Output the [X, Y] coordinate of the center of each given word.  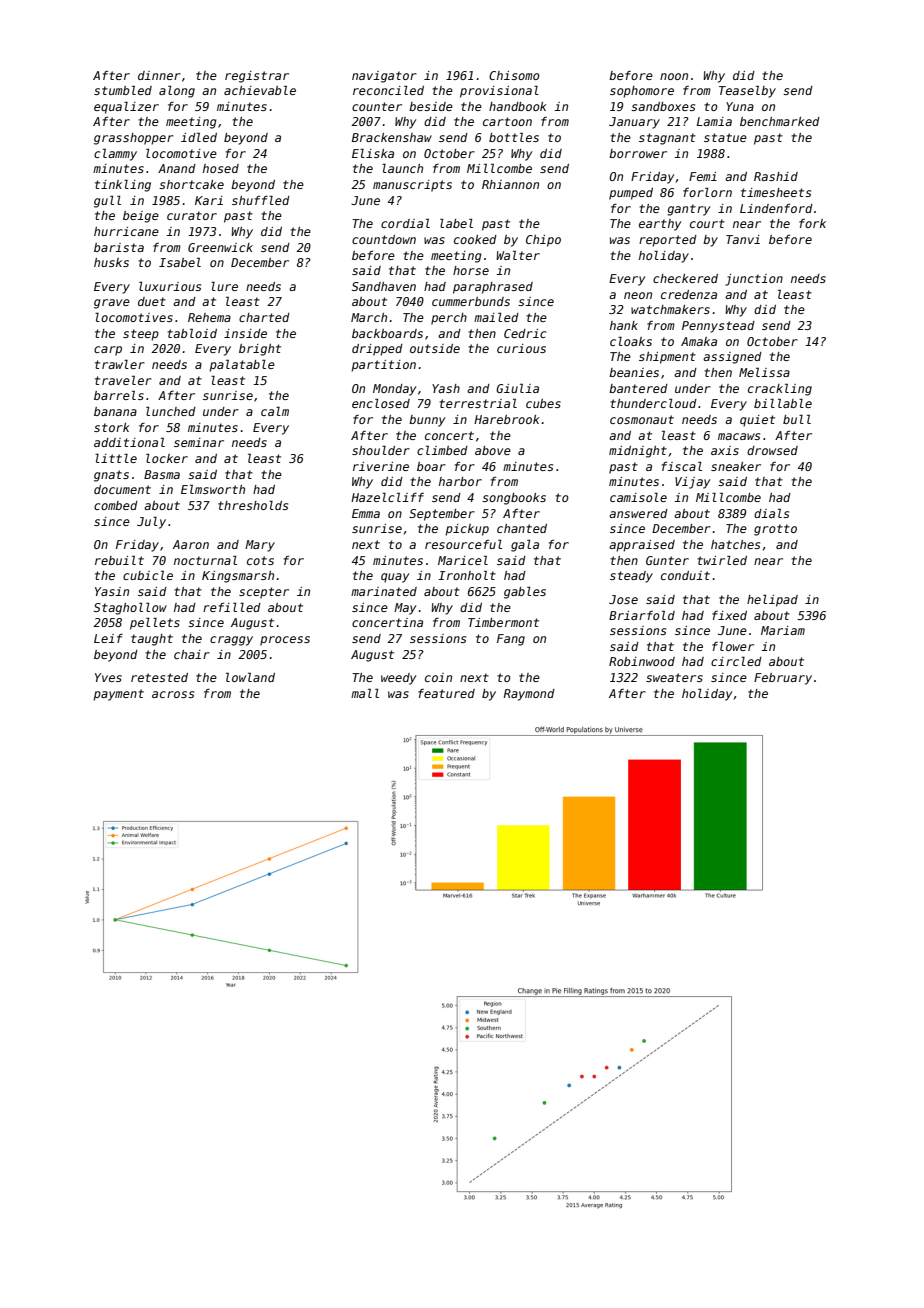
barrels [119, 395]
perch [449, 319]
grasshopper [134, 139]
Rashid [776, 176]
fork [812, 223]
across [173, 694]
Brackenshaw [392, 137]
